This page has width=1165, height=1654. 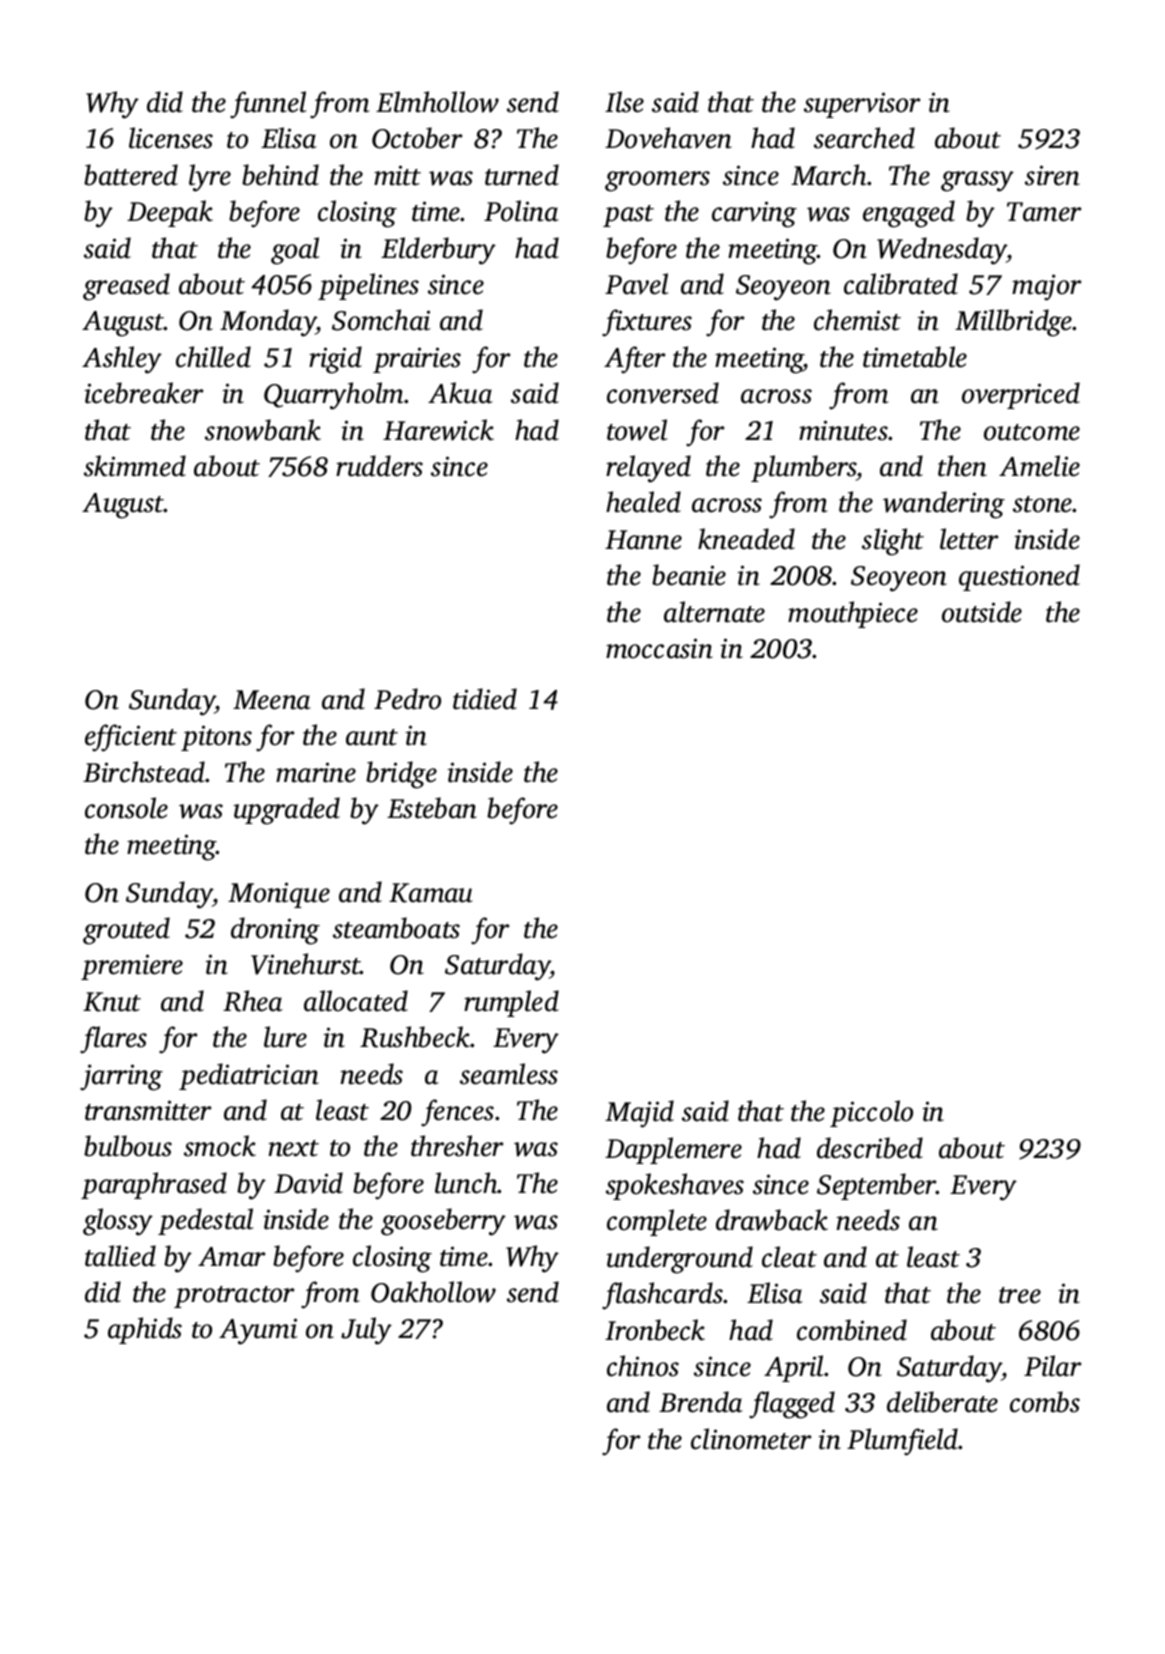 What do you see at coordinates (249, 1076) in the page?
I see `pediatrician` at bounding box center [249, 1076].
